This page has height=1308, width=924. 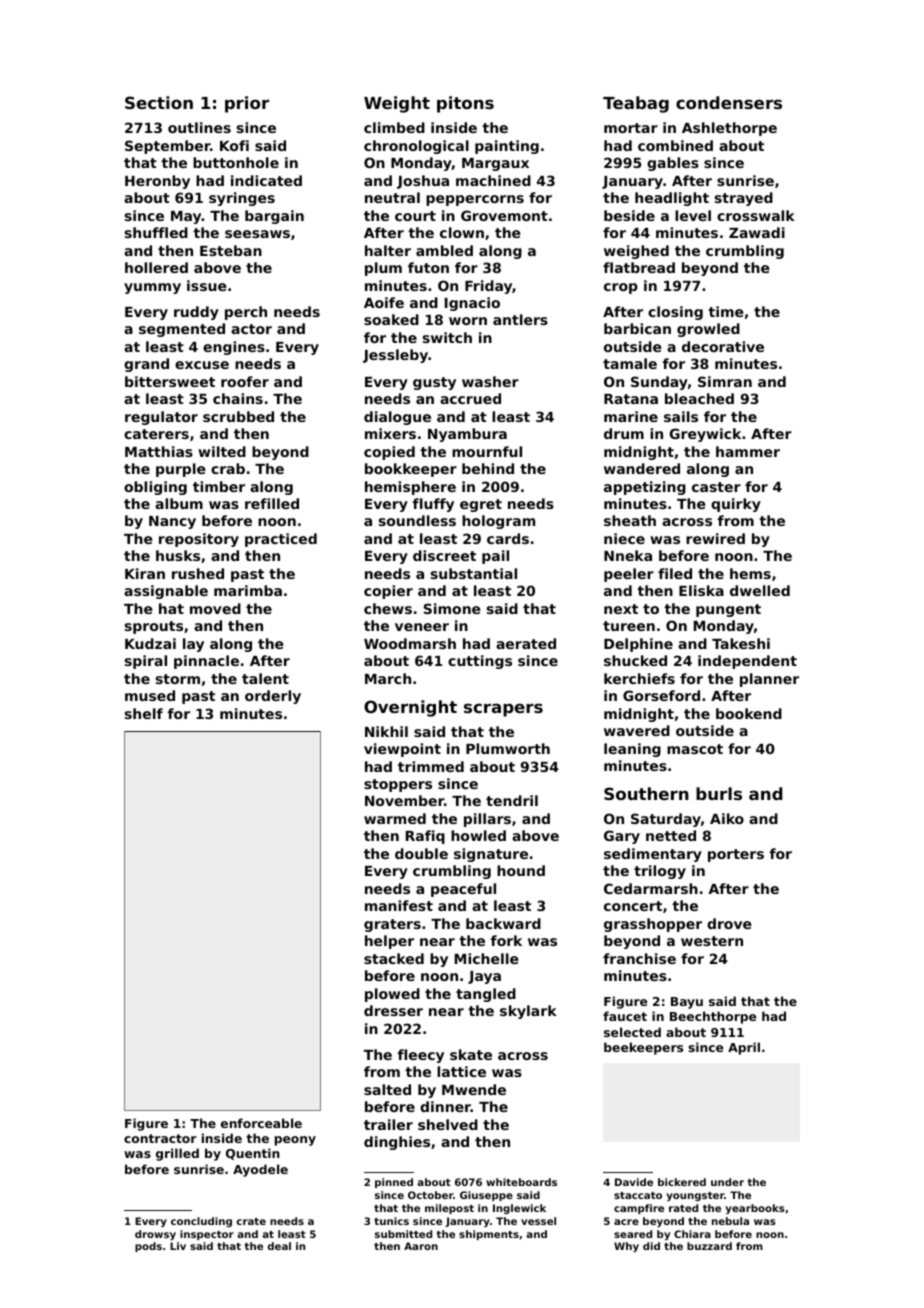 I want to click on time, so click(x=725, y=311).
